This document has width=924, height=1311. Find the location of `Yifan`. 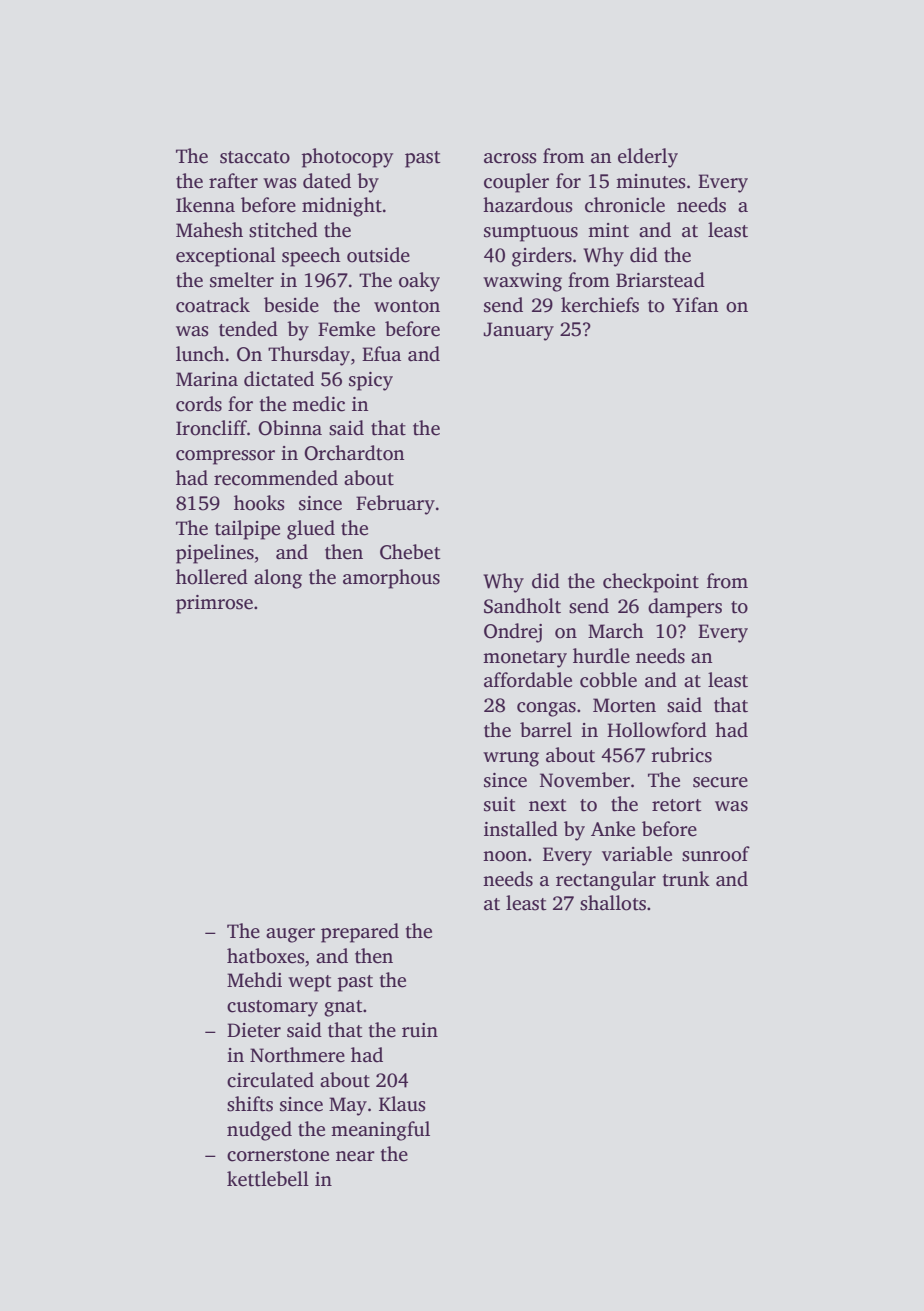

Yifan is located at coordinates (695, 305).
